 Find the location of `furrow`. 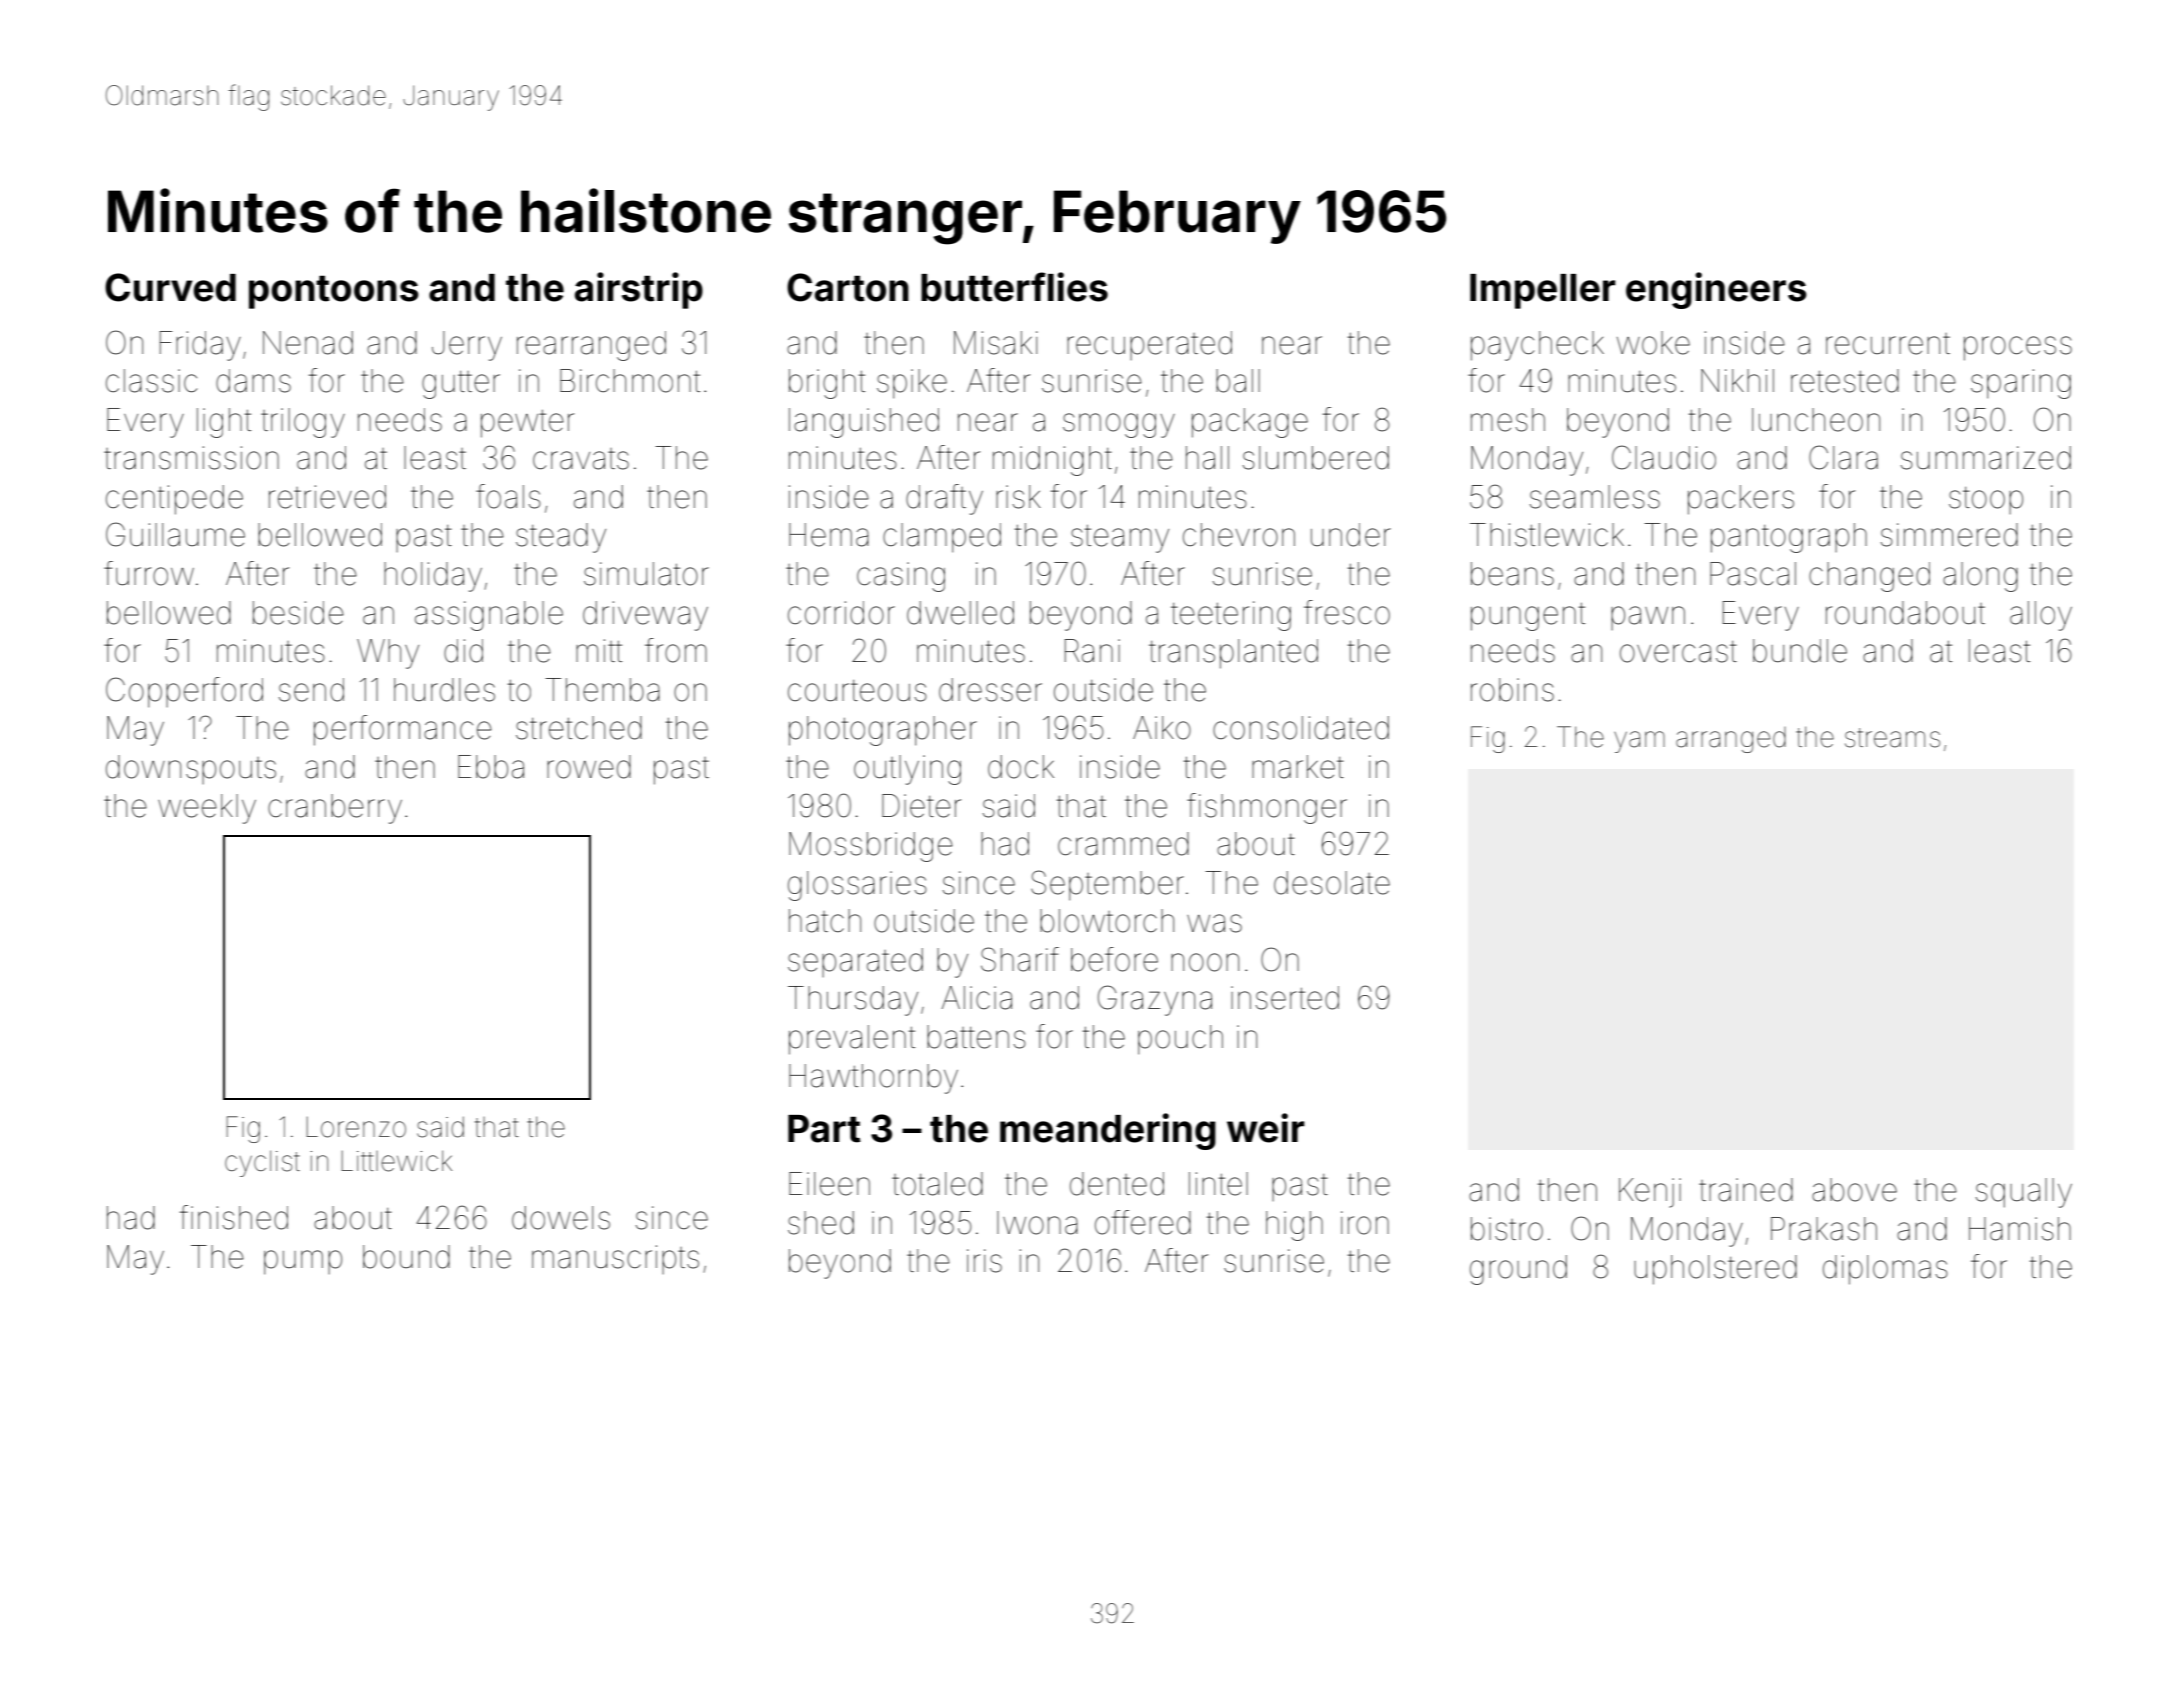

furrow is located at coordinates (149, 573).
